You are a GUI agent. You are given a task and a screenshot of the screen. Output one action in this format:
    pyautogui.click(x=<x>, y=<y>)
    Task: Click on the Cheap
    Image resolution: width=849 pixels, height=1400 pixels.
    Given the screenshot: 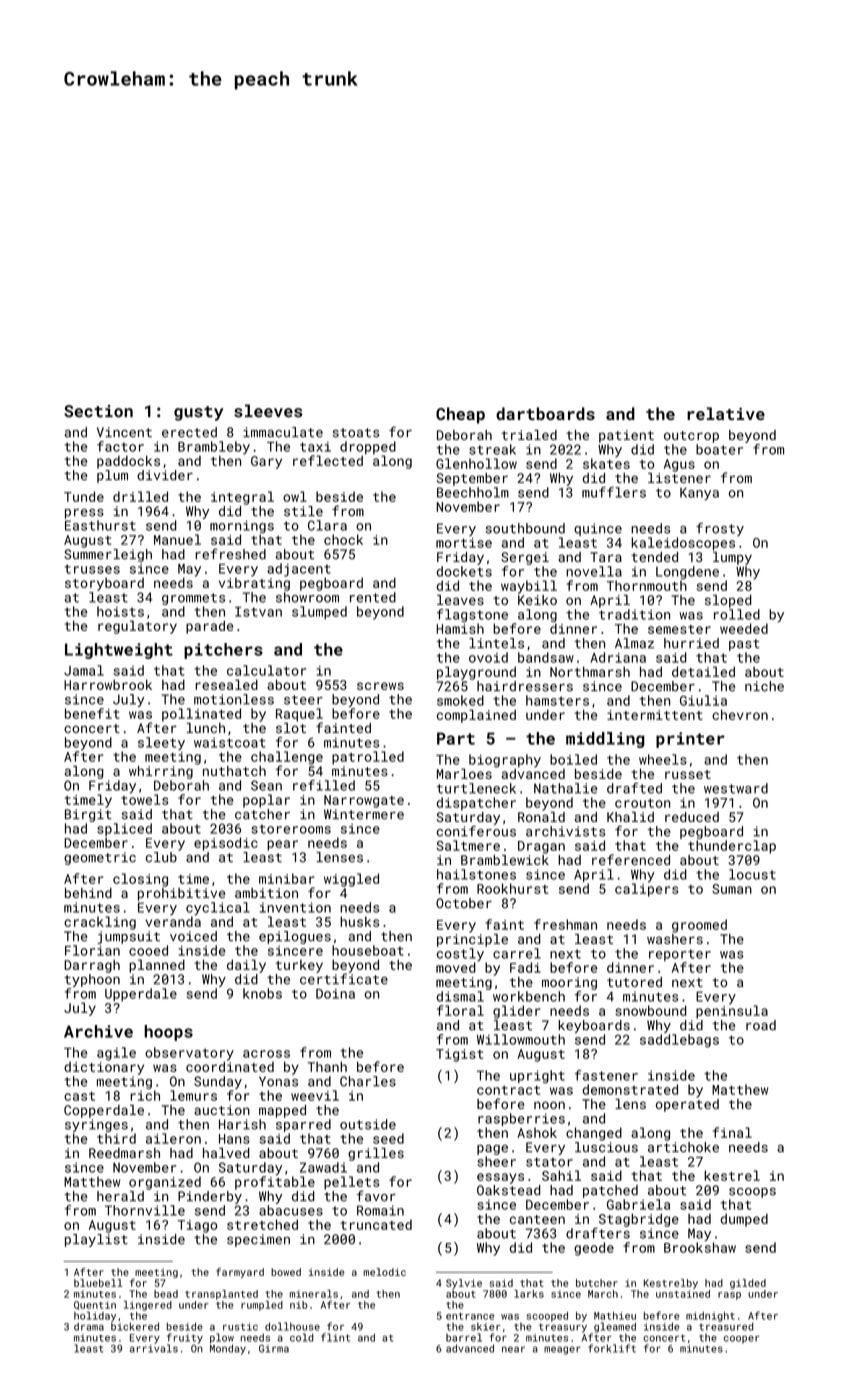 What is the action you would take?
    pyautogui.click(x=460, y=415)
